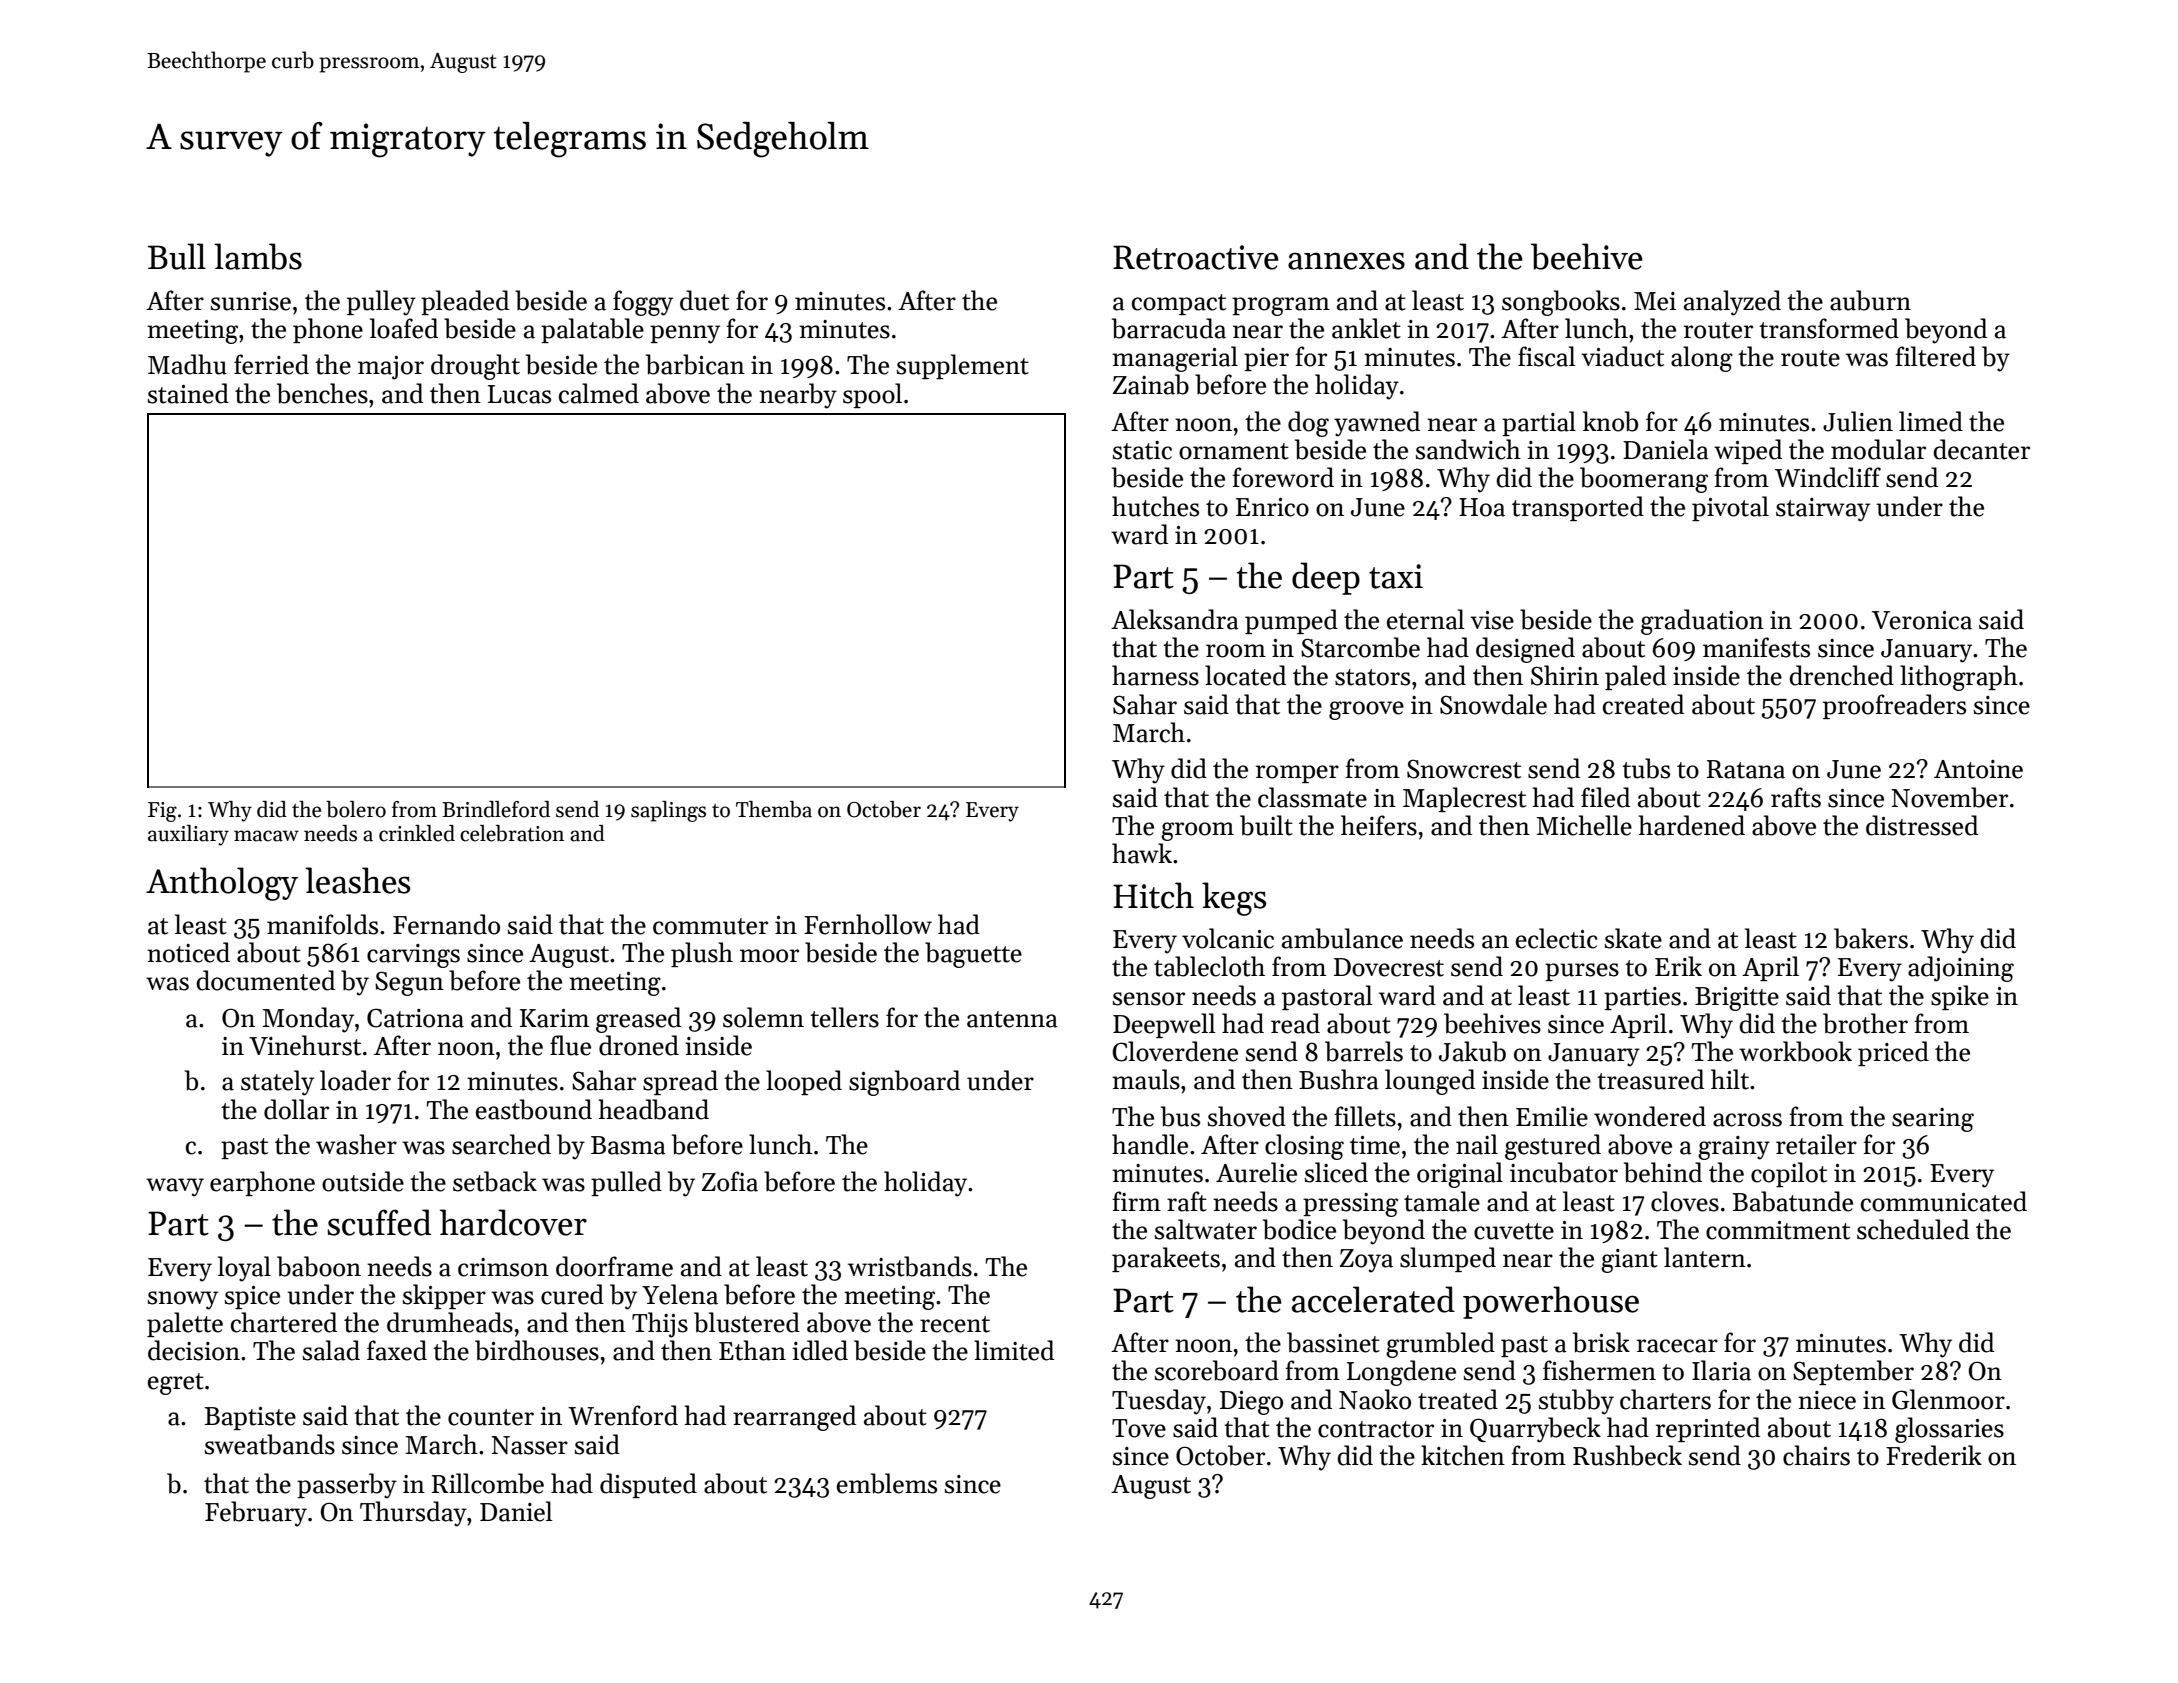  I want to click on Thursday, so click(413, 1514).
